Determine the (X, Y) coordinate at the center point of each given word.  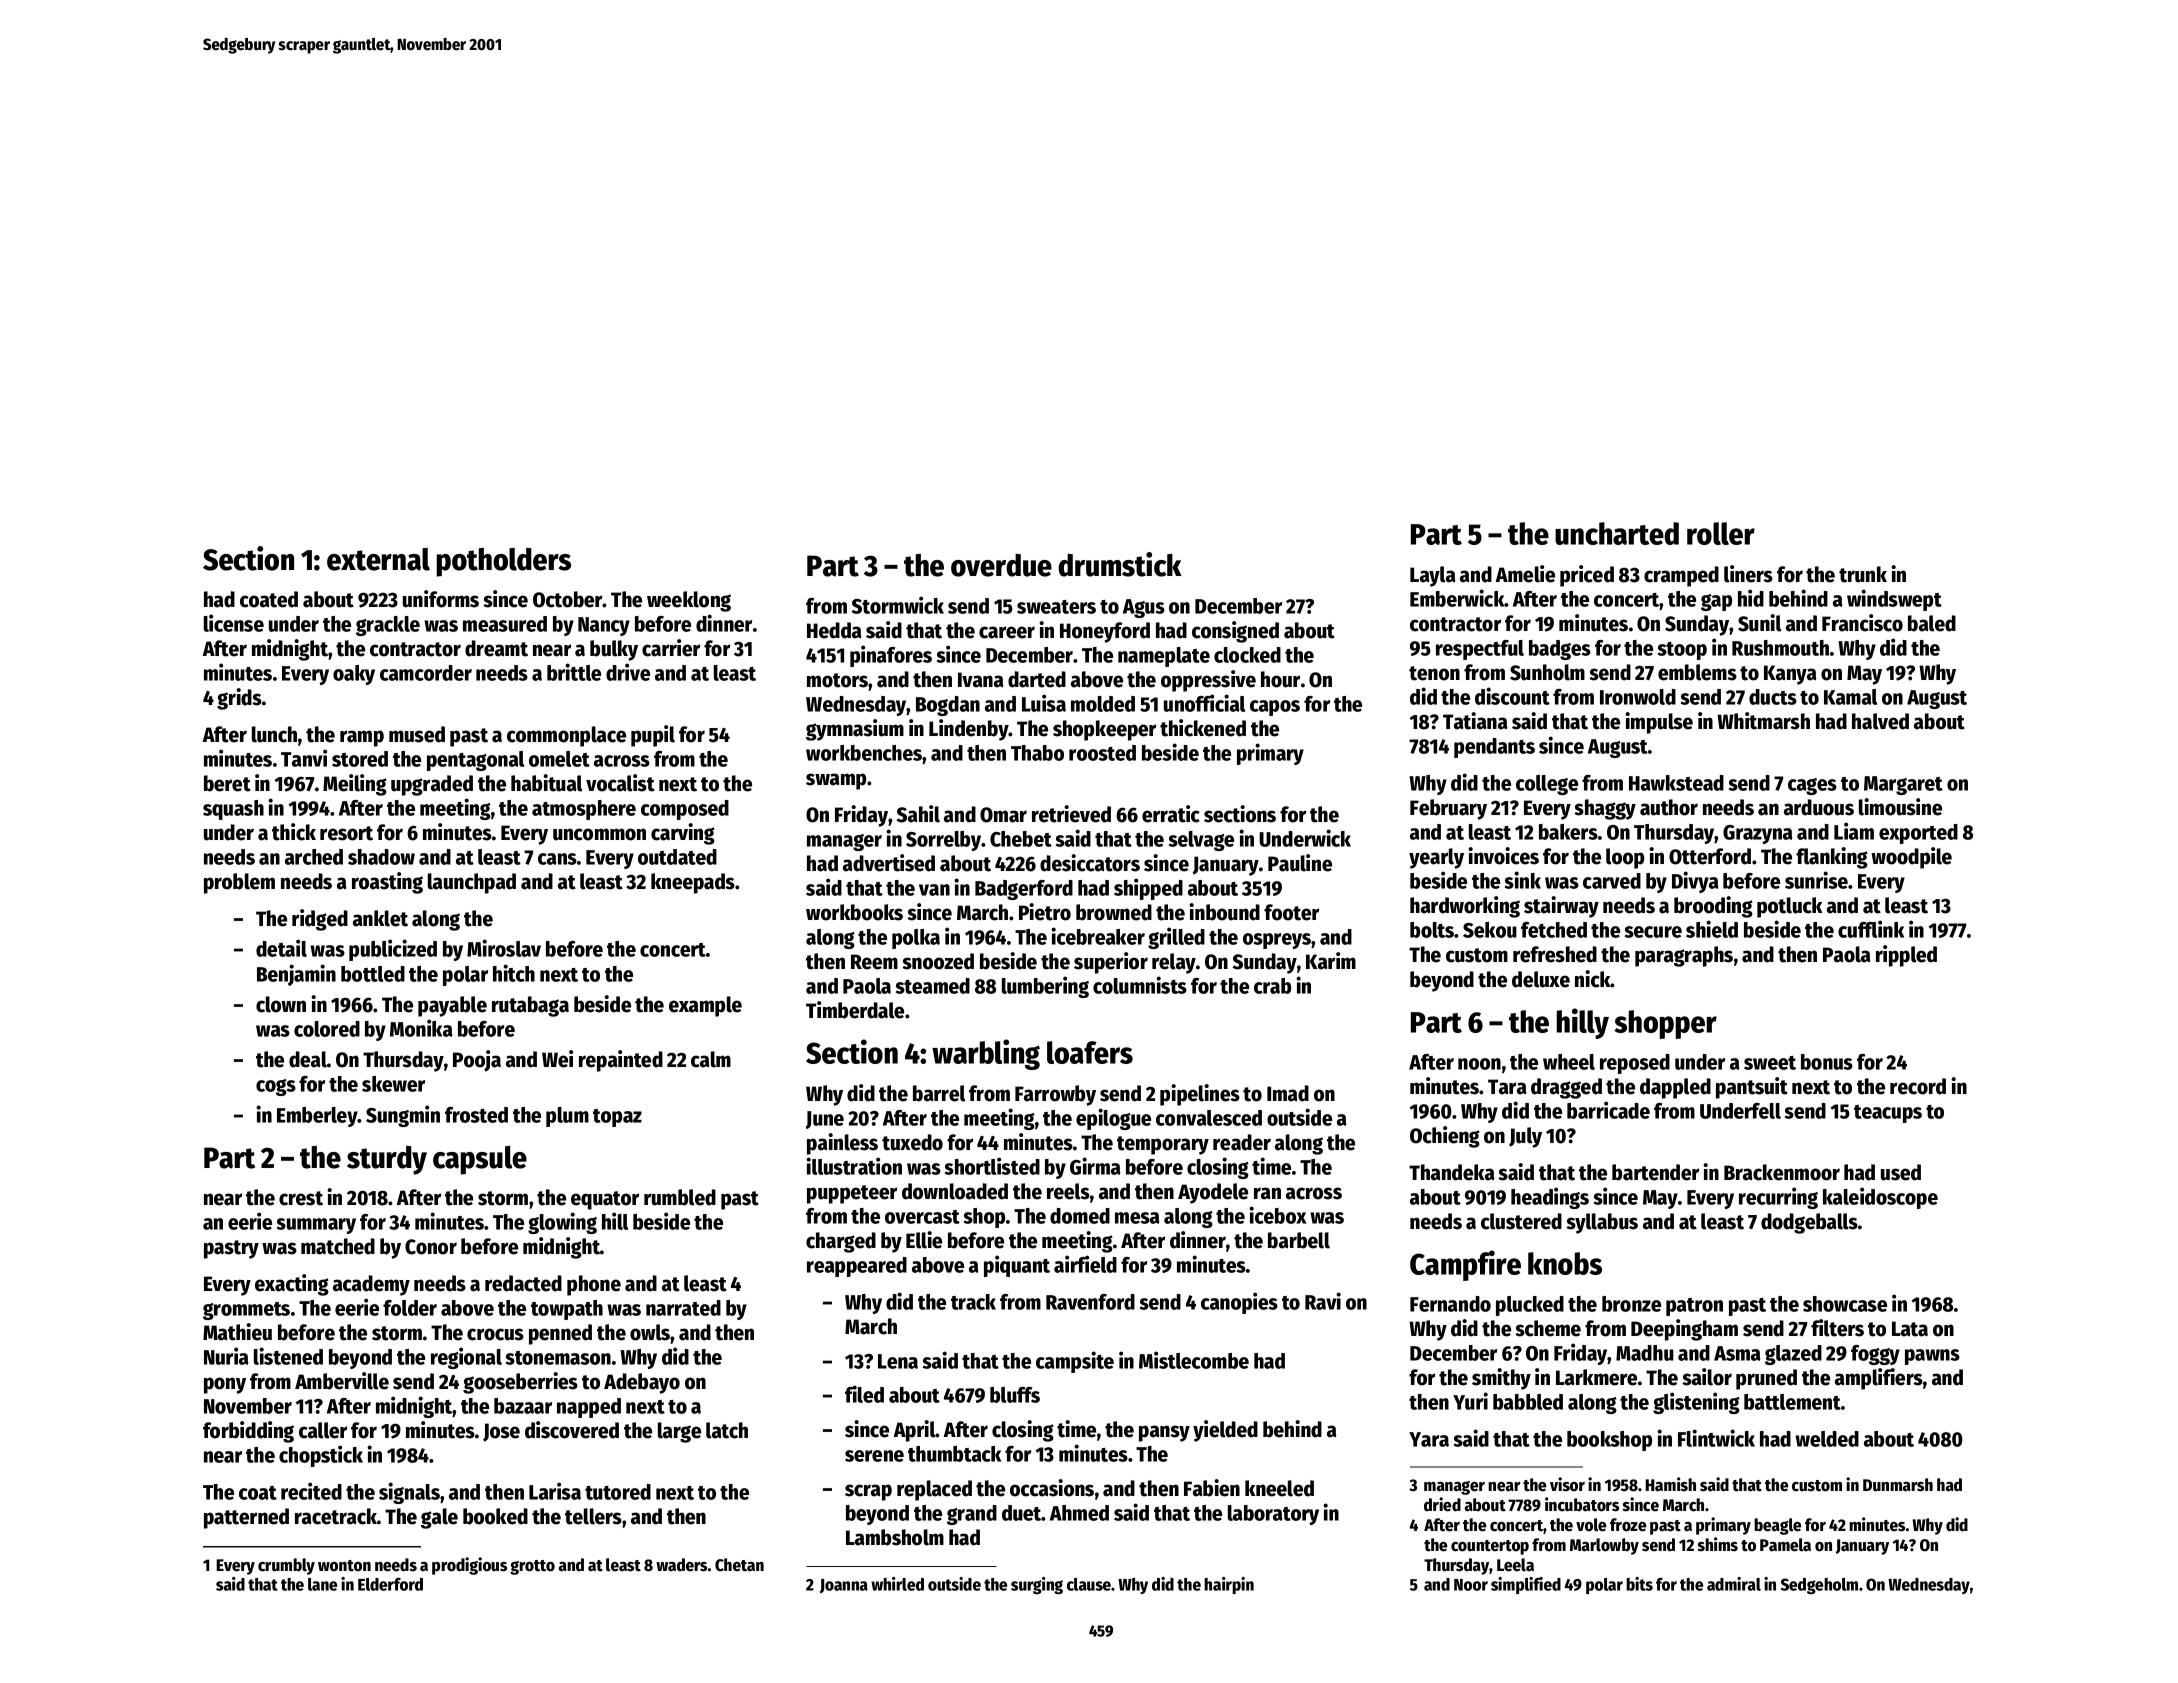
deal (308, 1059)
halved (1880, 721)
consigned (1235, 632)
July (1525, 1137)
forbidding (248, 1432)
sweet (1770, 1063)
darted (1037, 679)
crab (1272, 986)
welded (1827, 1439)
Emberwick (1457, 598)
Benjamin (296, 975)
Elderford (390, 1584)
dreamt (496, 648)
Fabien (1212, 1488)
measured (505, 624)
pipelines (1200, 1095)
